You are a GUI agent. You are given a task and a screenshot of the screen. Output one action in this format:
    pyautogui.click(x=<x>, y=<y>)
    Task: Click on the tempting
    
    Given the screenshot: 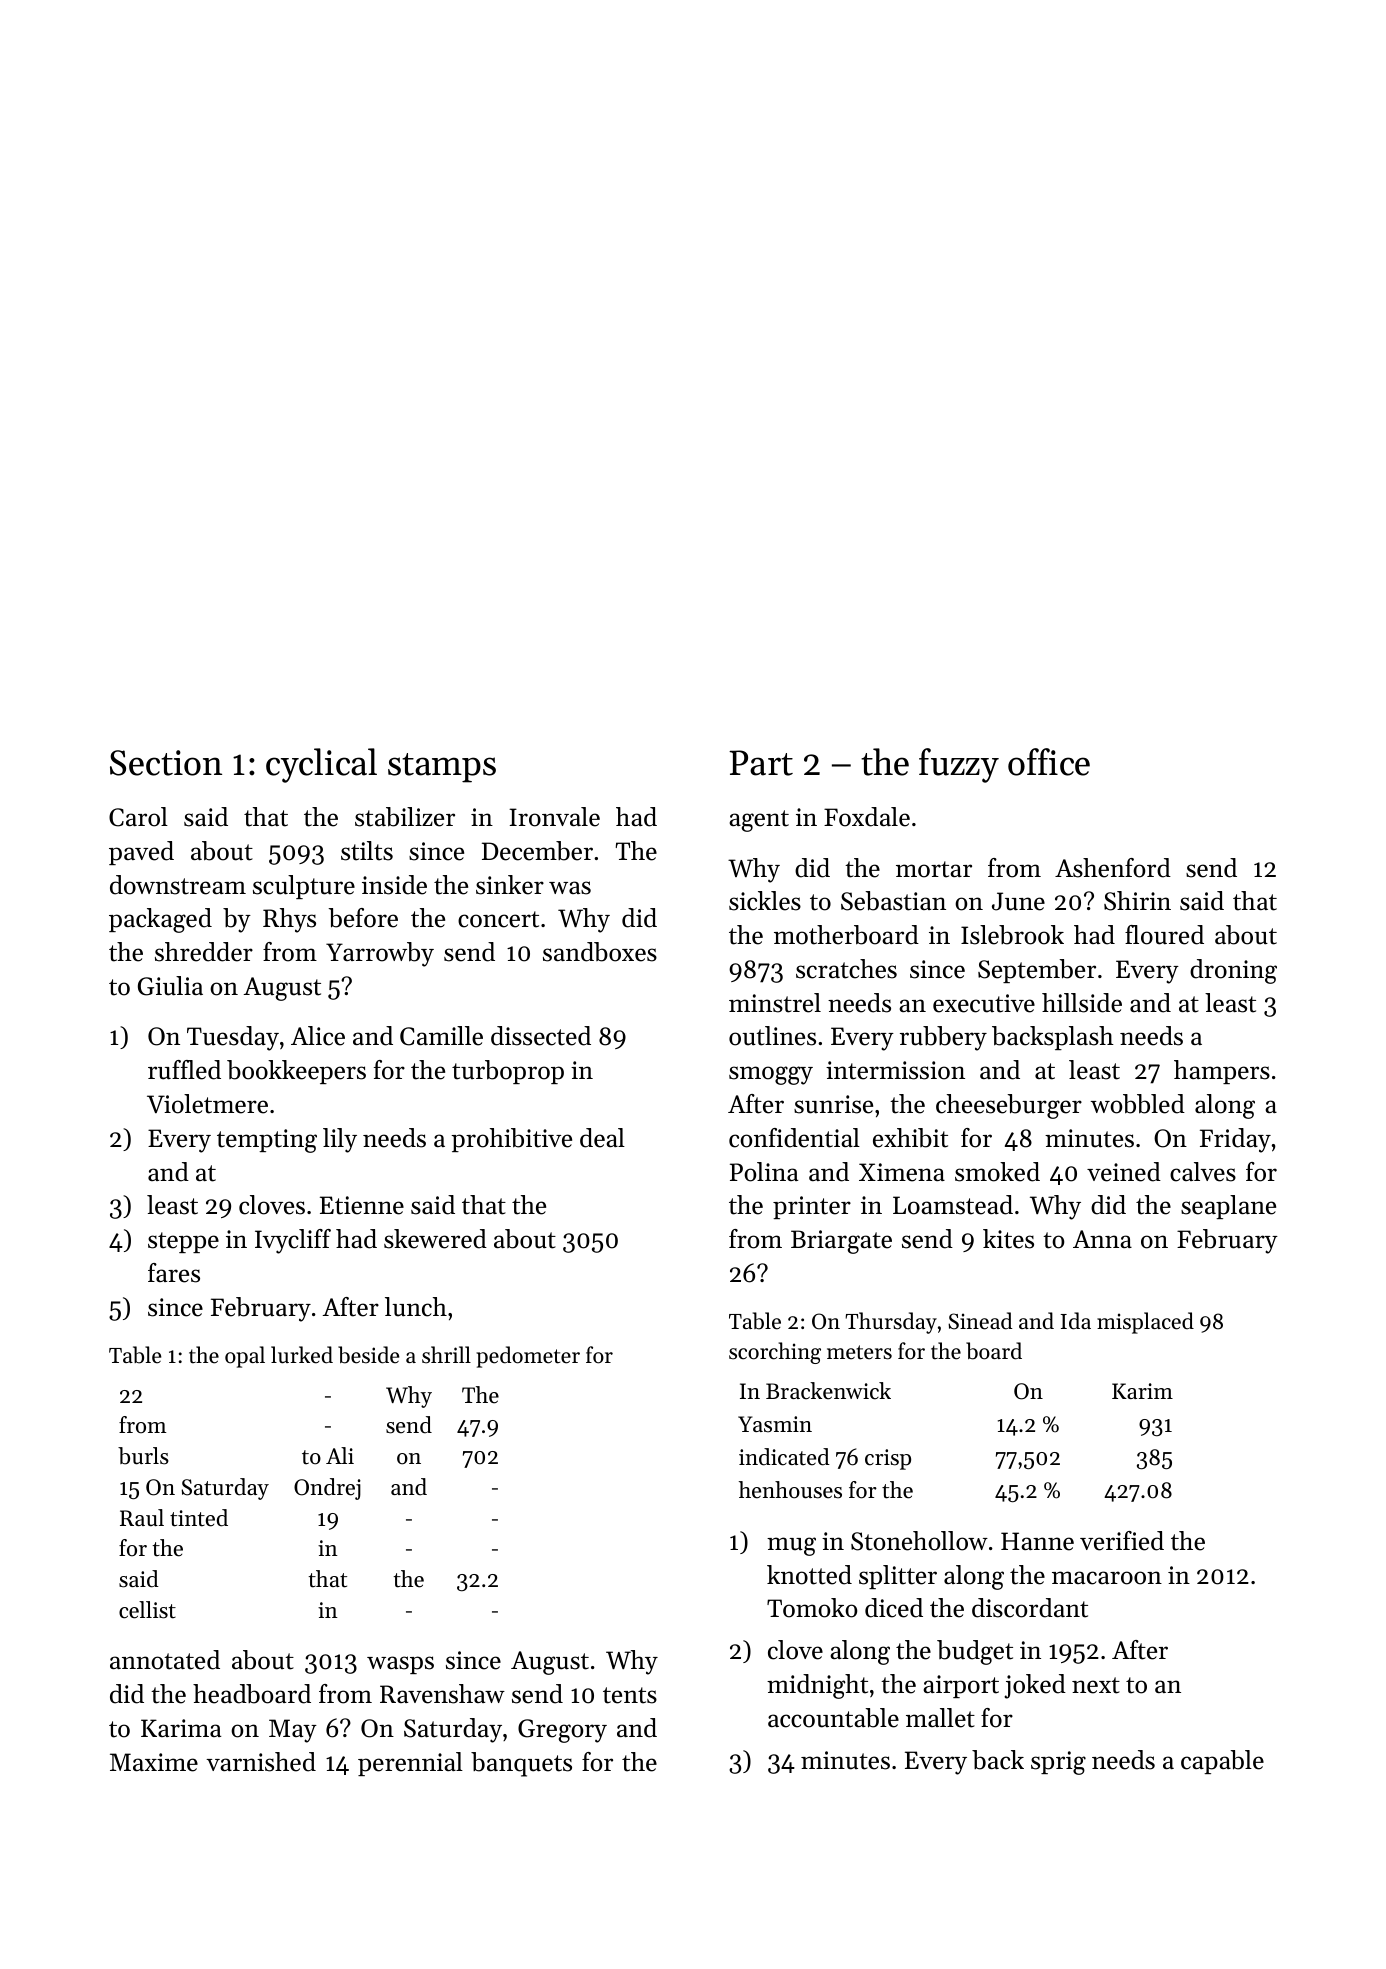 What is the action you would take?
    pyautogui.click(x=267, y=1141)
